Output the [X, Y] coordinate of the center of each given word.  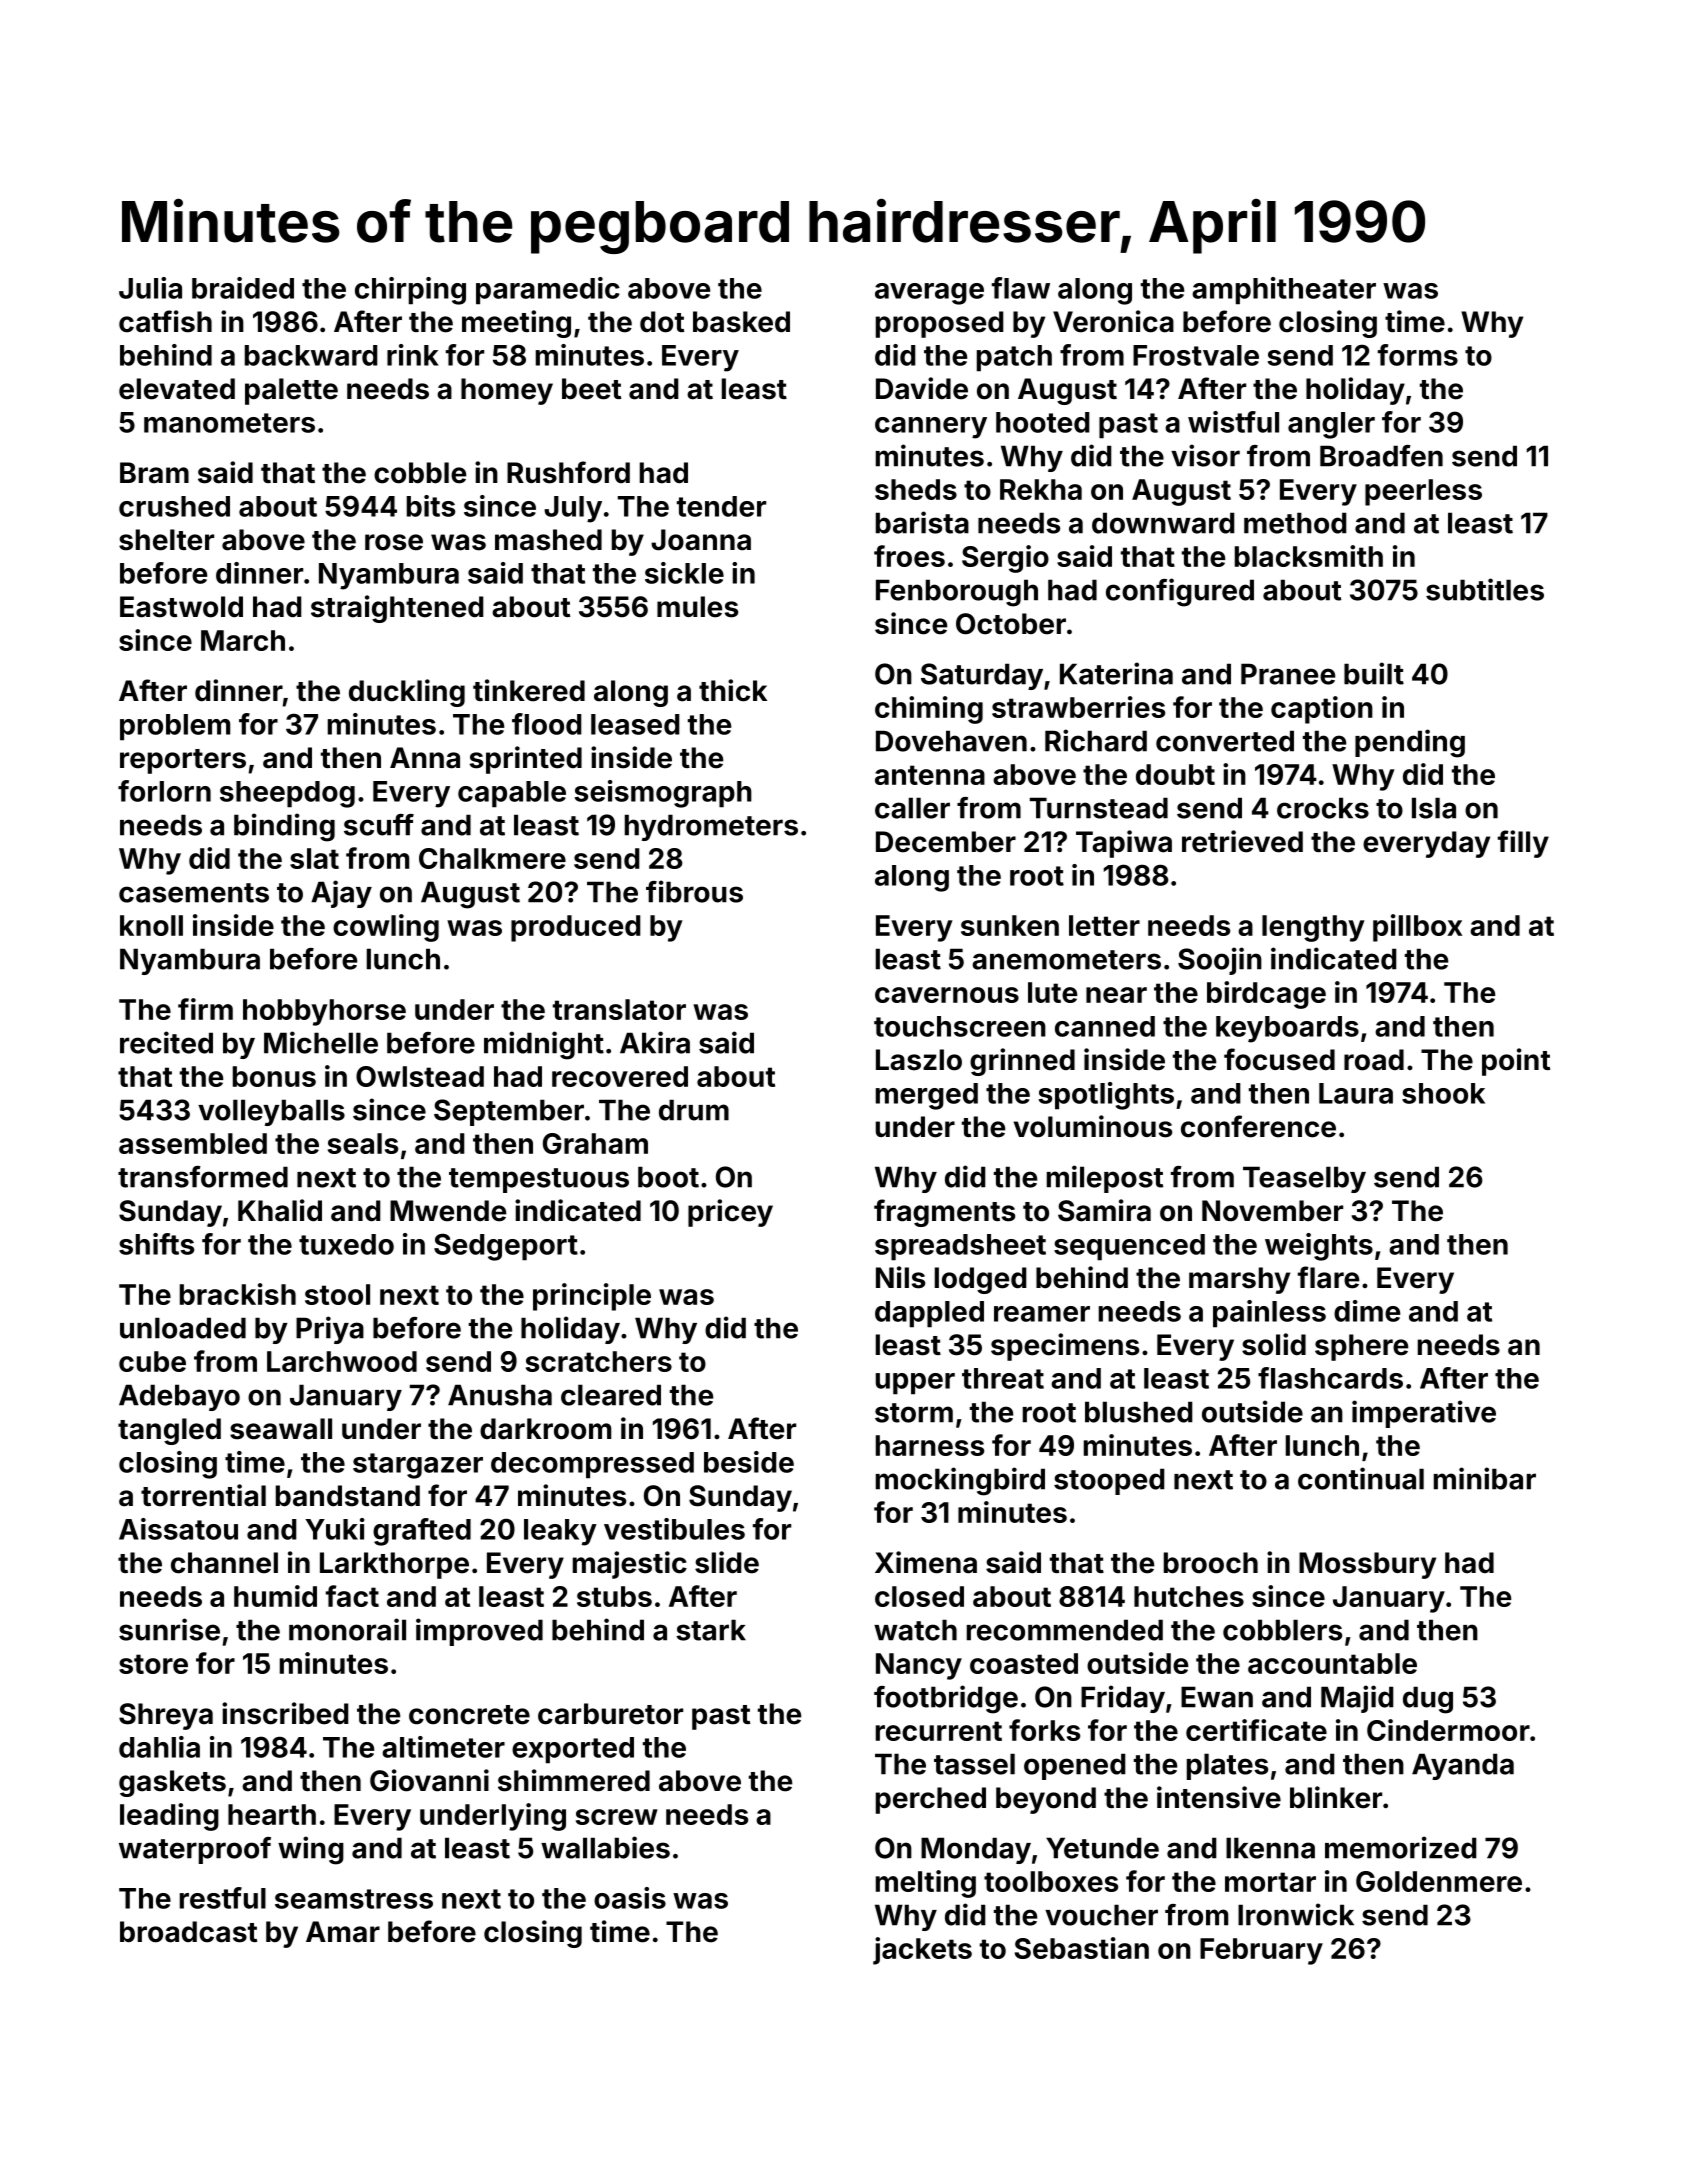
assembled [193, 1143]
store [153, 1664]
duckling [407, 693]
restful [223, 1898]
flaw [1021, 288]
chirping [410, 291]
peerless [1423, 492]
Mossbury [1367, 1565]
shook [1443, 1093]
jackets [922, 1951]
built [1374, 673]
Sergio [1005, 559]
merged [927, 1096]
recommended [1065, 1630]
